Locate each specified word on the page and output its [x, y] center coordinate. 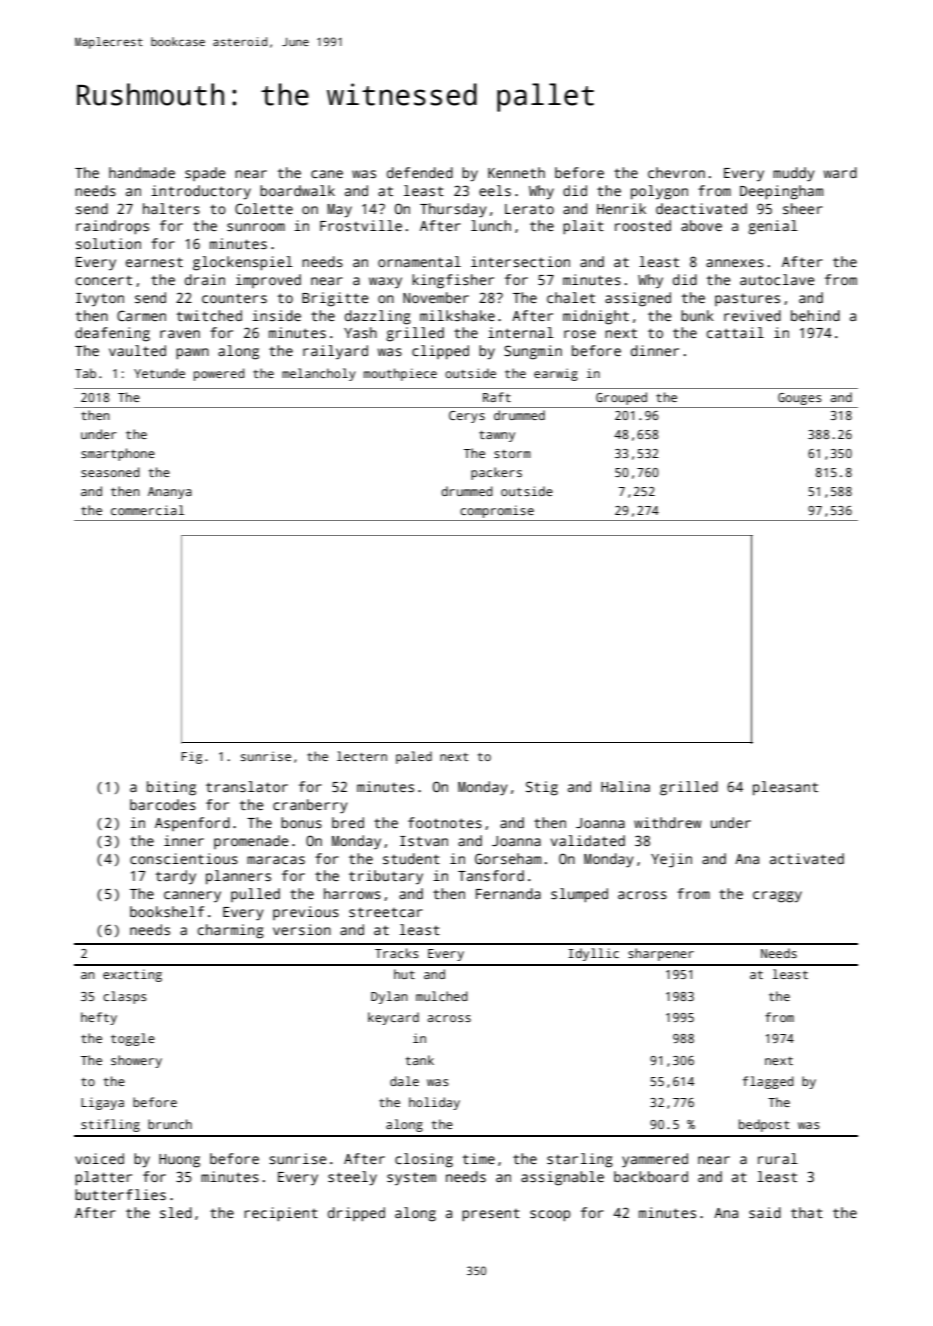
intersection [520, 261]
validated [588, 840]
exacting [132, 975]
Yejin [671, 860]
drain [205, 279]
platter [103, 1178]
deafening [112, 334]
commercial [147, 510]
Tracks [397, 953]
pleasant [785, 788]
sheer [803, 208]
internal [521, 332]
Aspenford [192, 824]
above [701, 225]
